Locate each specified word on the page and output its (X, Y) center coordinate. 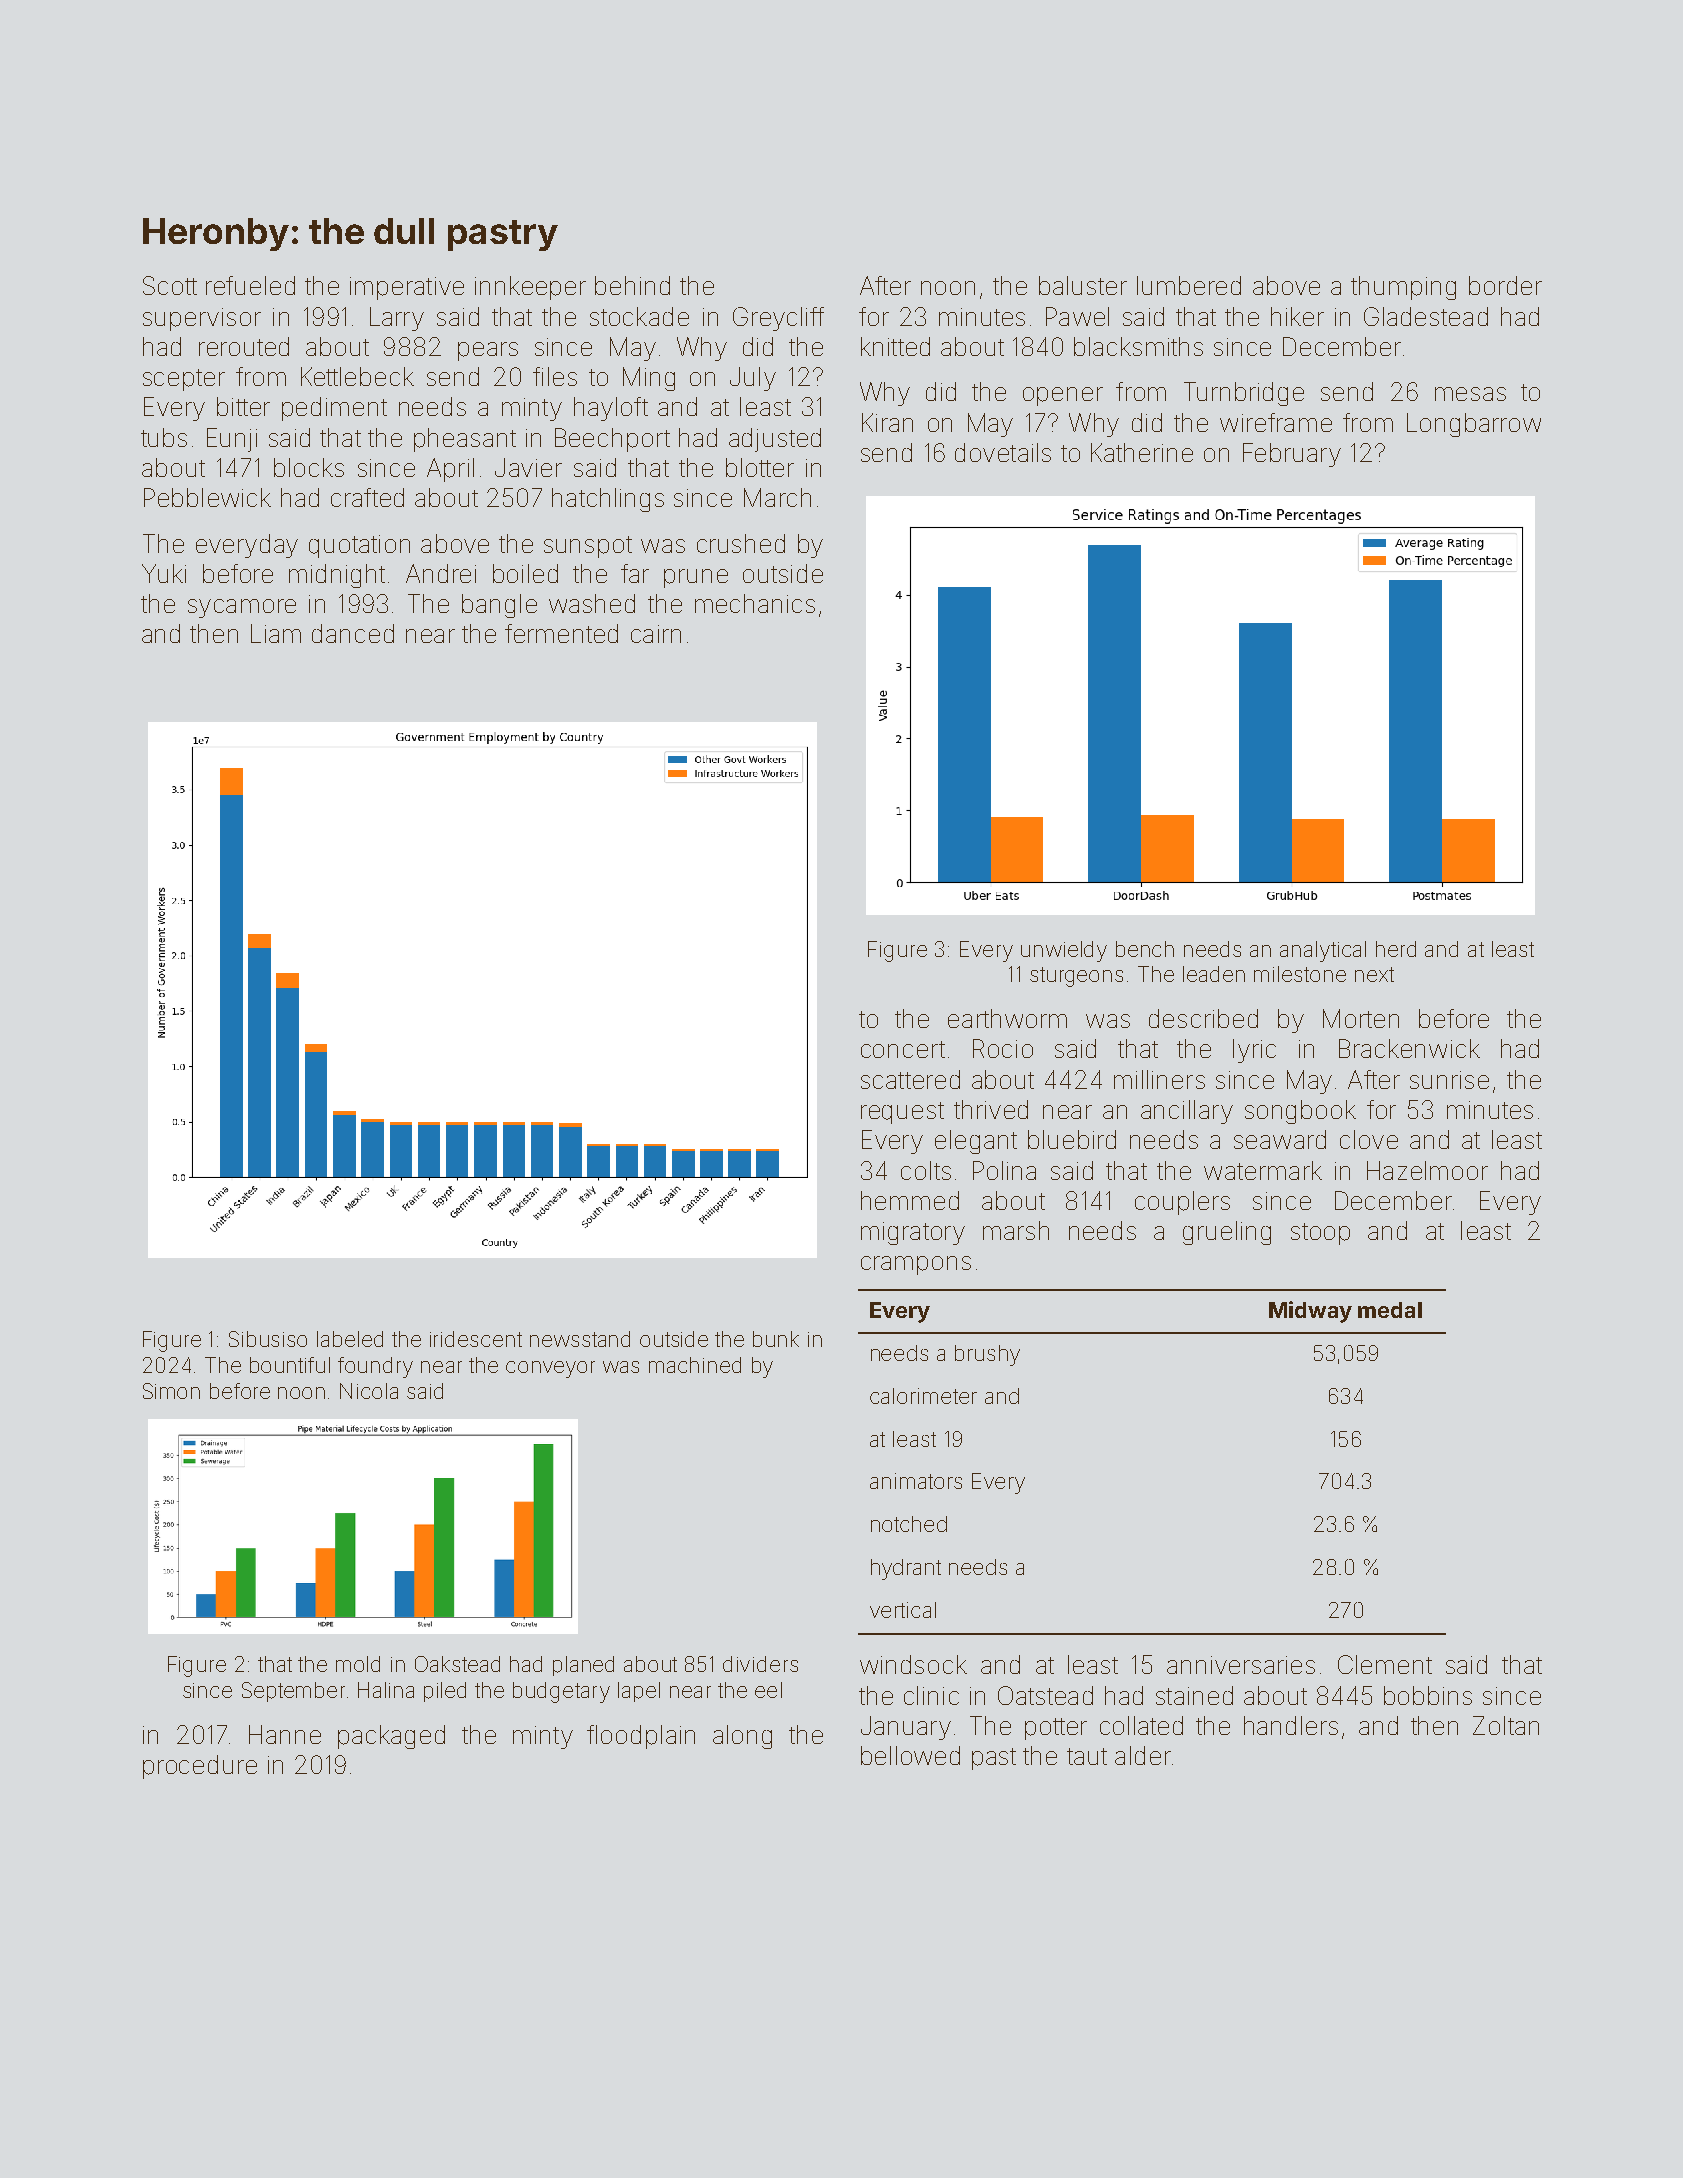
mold (358, 1664)
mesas (1470, 394)
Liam (276, 633)
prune (696, 578)
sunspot (588, 547)
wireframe (1276, 422)
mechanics (755, 603)
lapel (639, 1692)
